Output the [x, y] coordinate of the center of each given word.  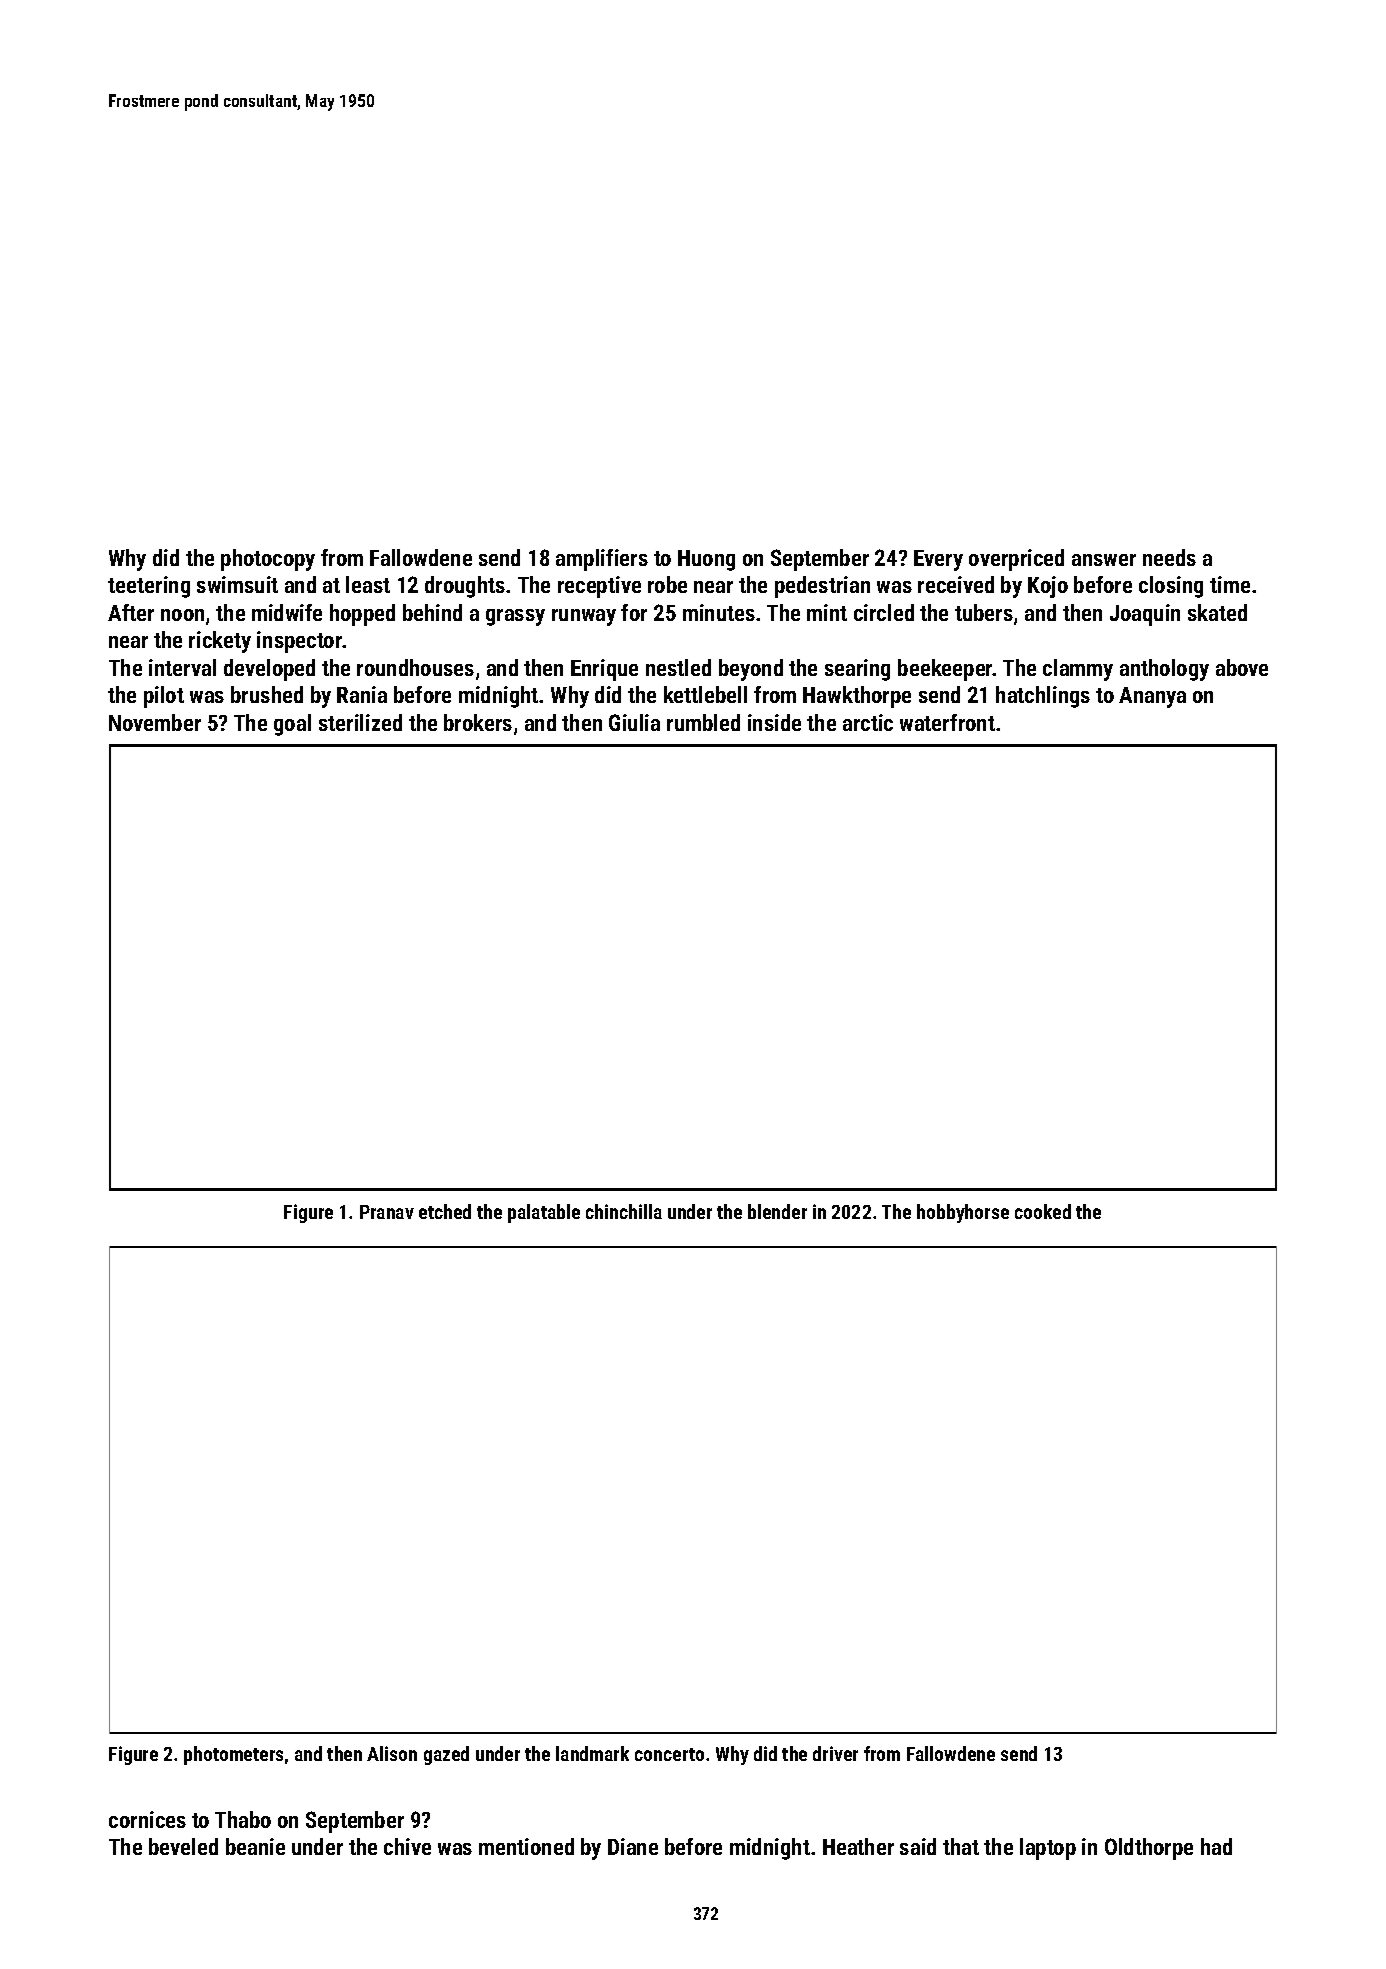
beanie [255, 1846]
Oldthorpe [1149, 1849]
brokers [478, 722]
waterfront [947, 722]
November [155, 722]
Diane [633, 1846]
